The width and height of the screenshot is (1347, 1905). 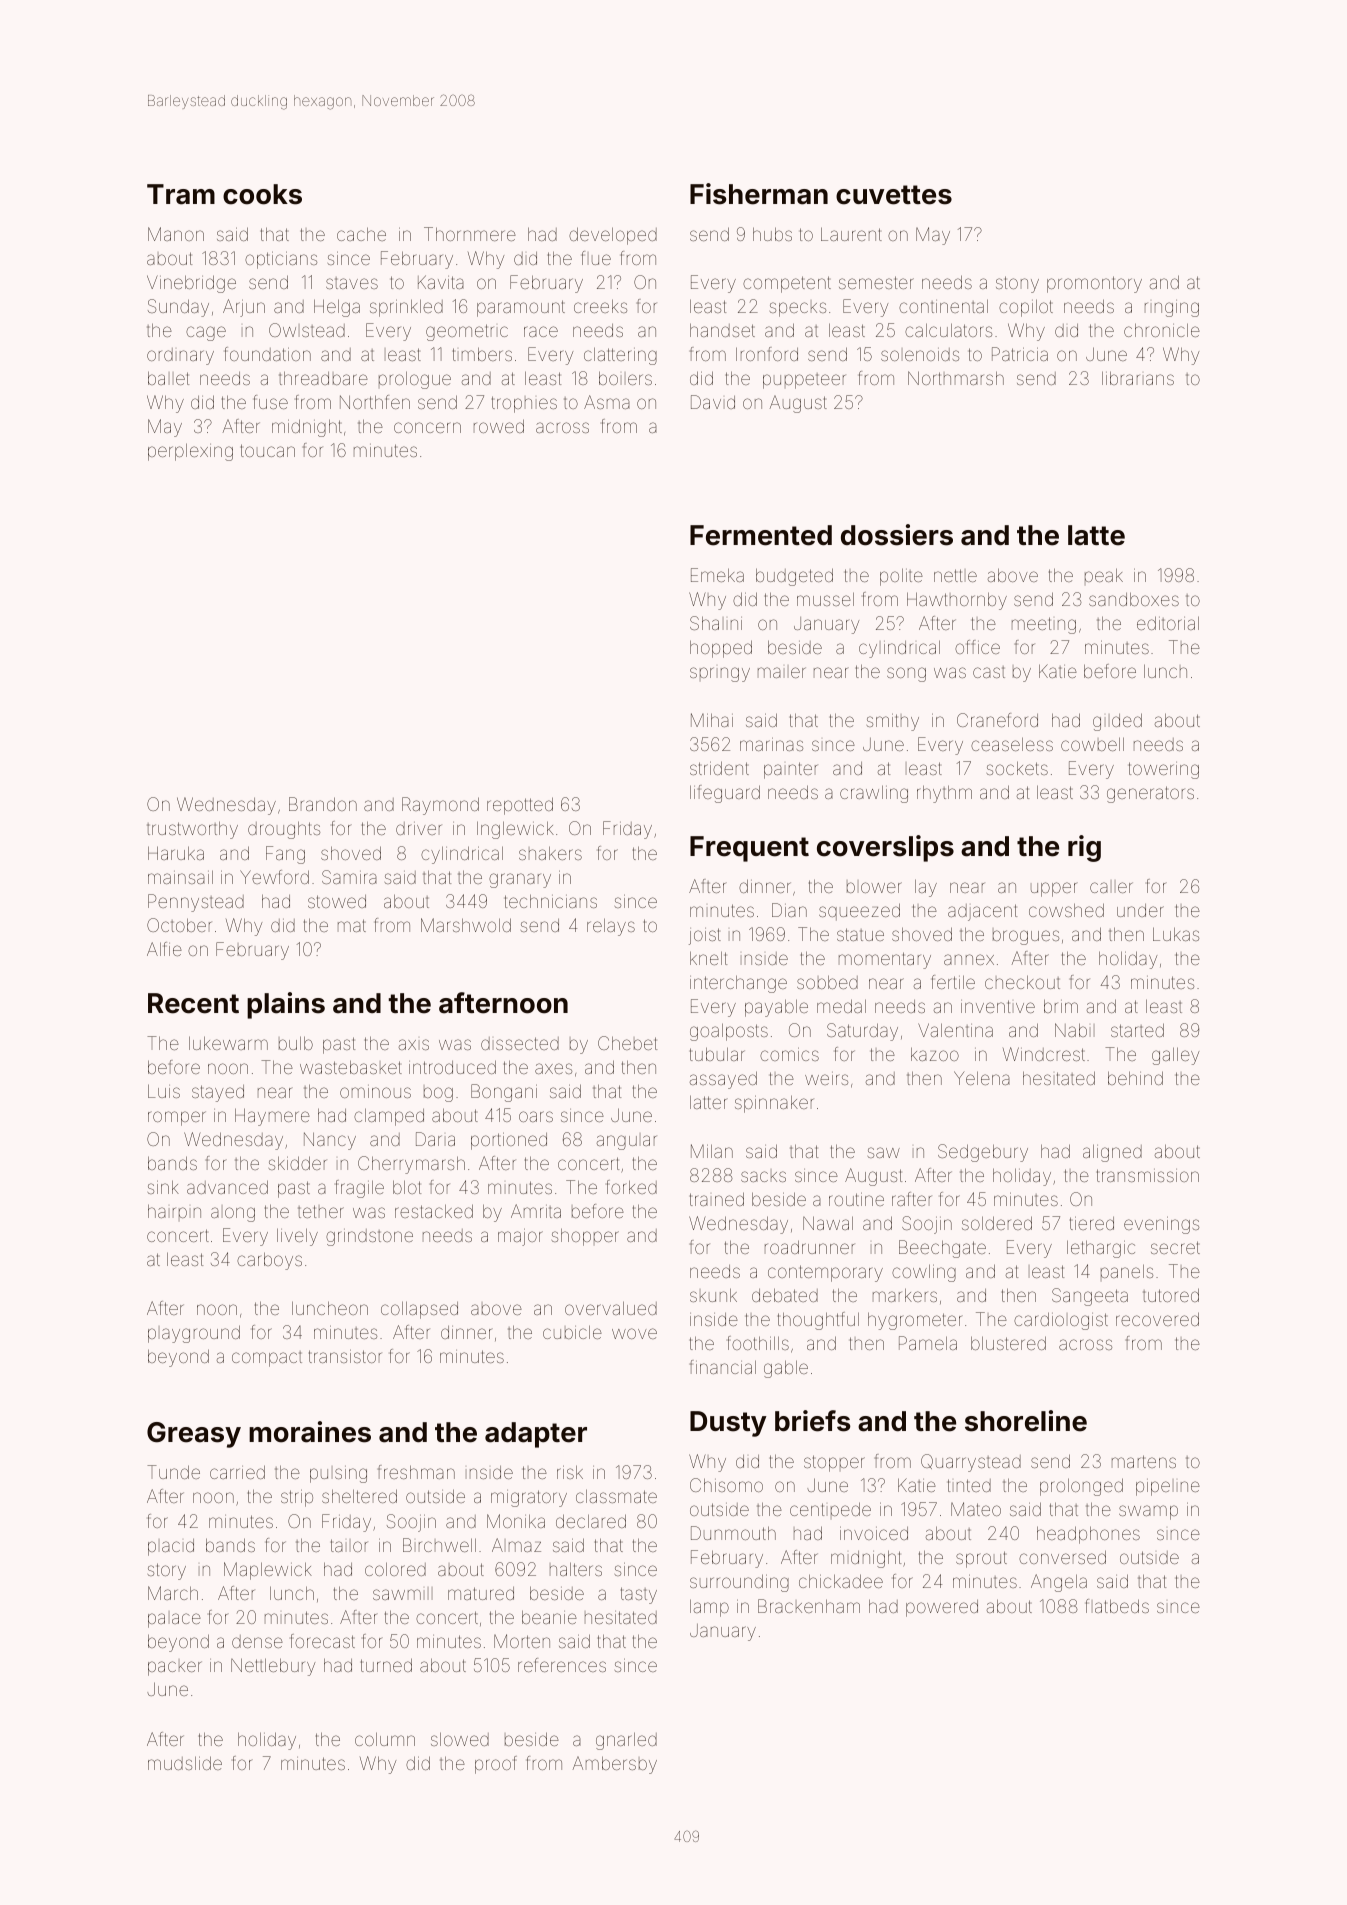 What do you see at coordinates (386, 1665) in the screenshot?
I see `turned` at bounding box center [386, 1665].
